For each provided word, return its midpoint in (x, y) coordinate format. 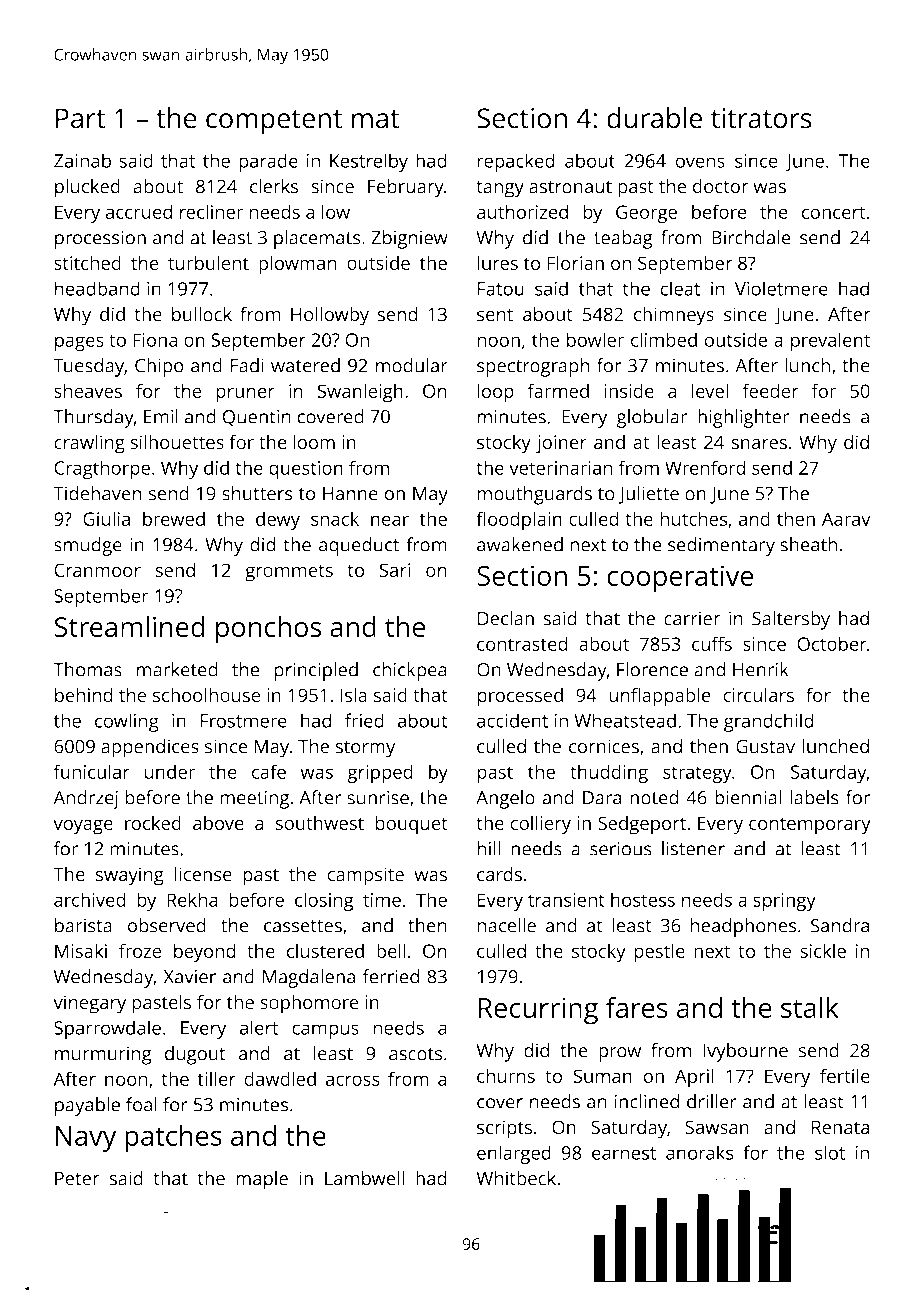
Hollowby (330, 316)
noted (654, 797)
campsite (365, 876)
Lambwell (364, 1178)
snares (759, 444)
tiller (217, 1078)
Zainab (82, 160)
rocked (153, 822)
